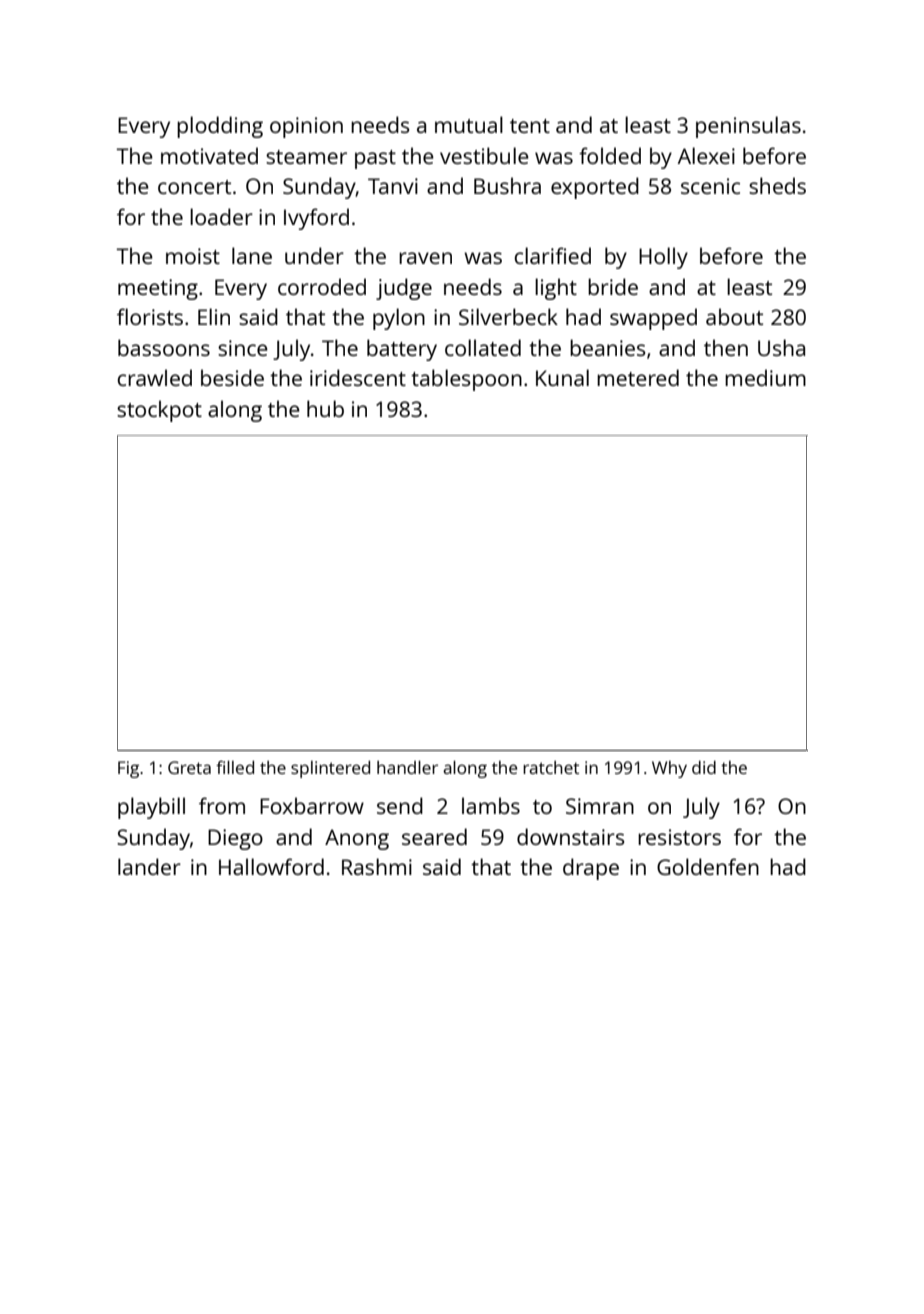 Image resolution: width=924 pixels, height=1314 pixels. Describe the element at coordinates (312, 805) in the screenshot. I see `Foxbarrow` at that location.
